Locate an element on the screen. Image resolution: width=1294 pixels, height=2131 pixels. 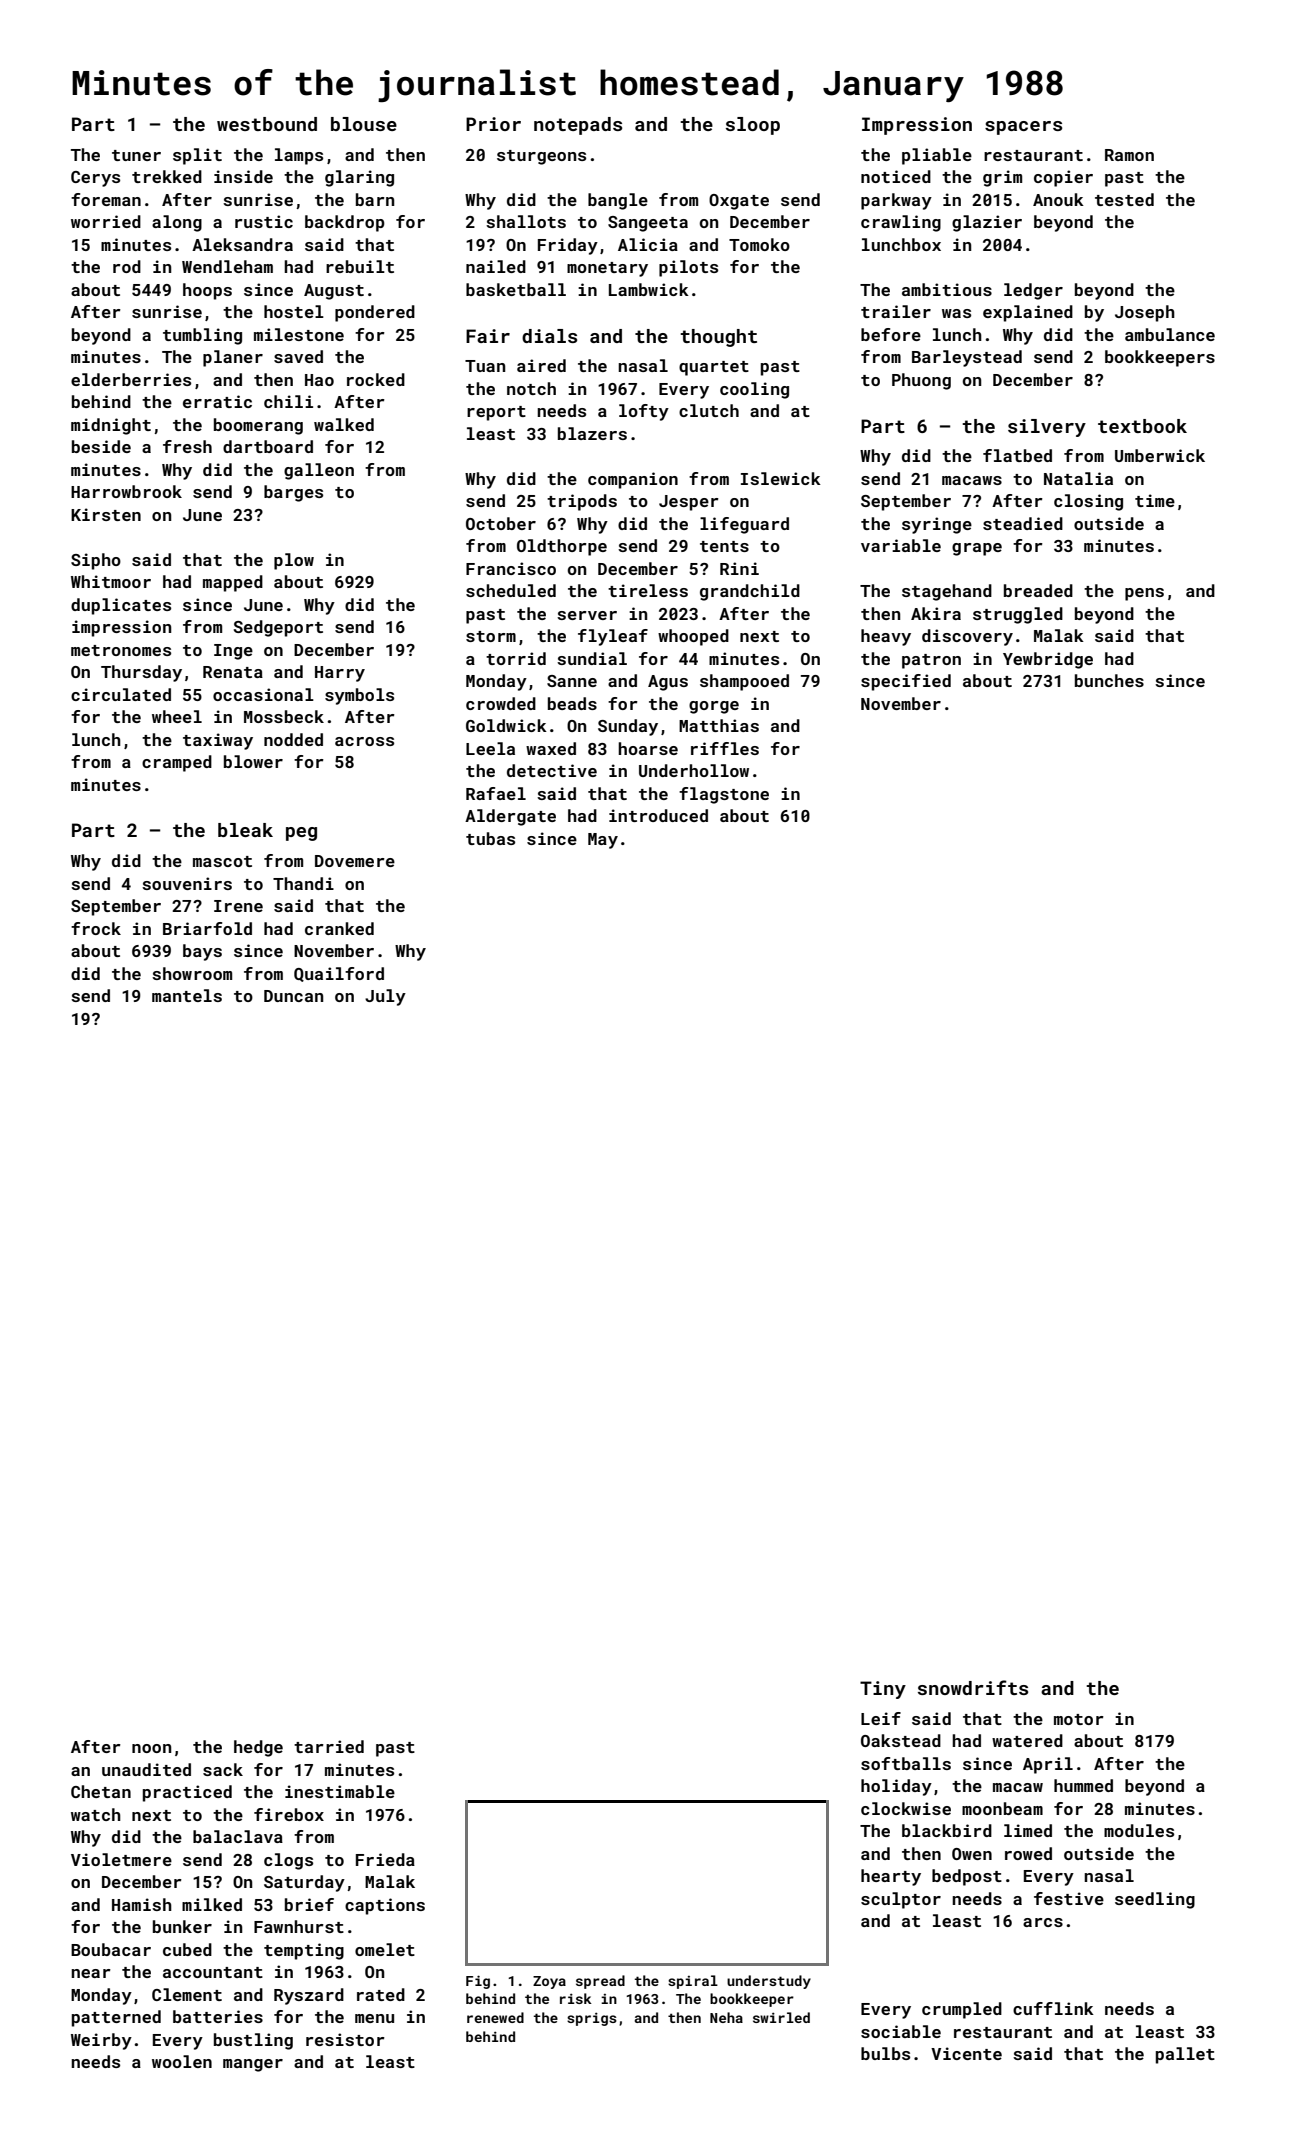
May is located at coordinates (603, 841).
